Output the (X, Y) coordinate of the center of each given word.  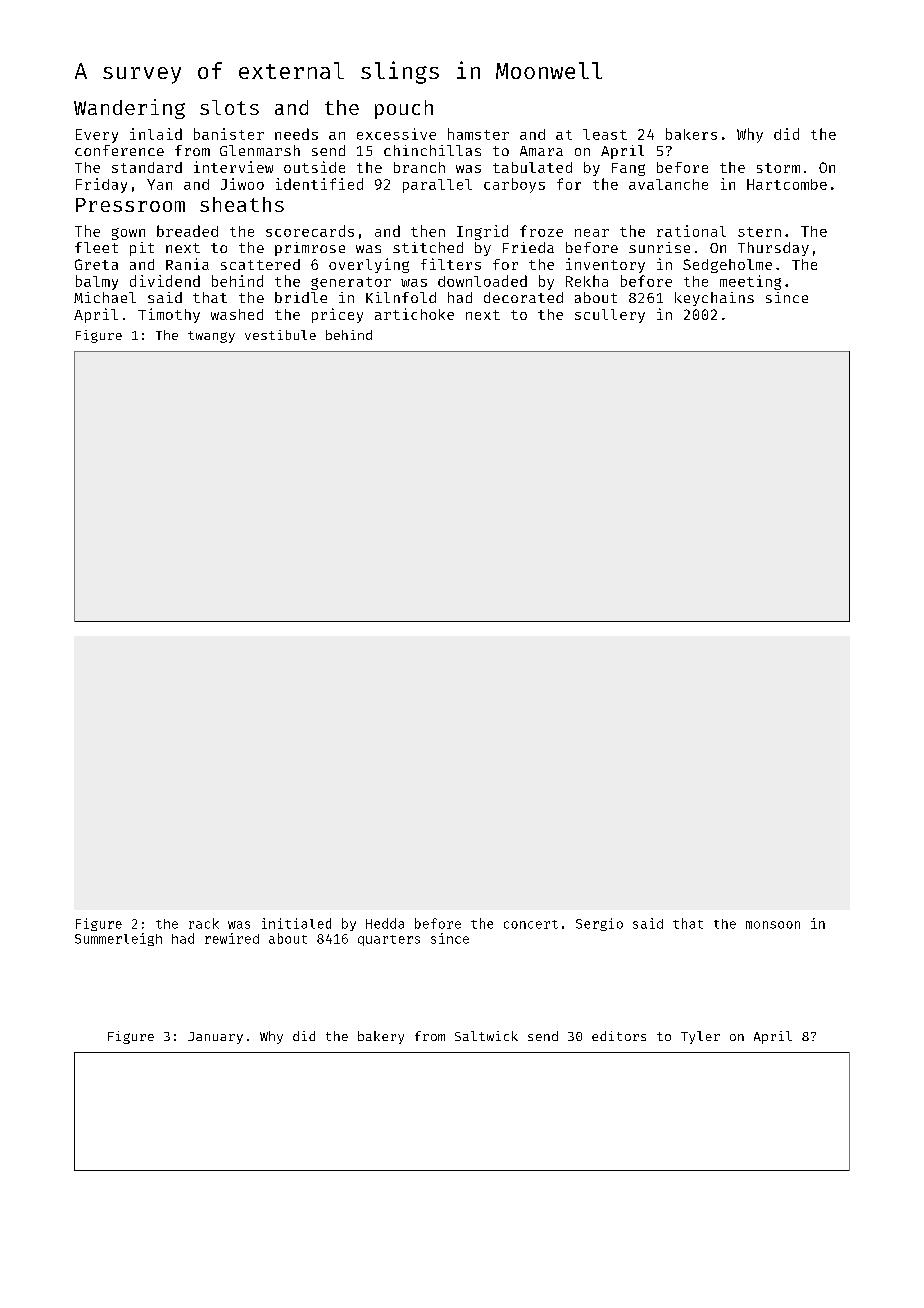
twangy (211, 337)
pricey (337, 315)
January (215, 1038)
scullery (610, 316)
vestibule (280, 335)
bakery (381, 1037)
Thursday (773, 249)
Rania (187, 264)
